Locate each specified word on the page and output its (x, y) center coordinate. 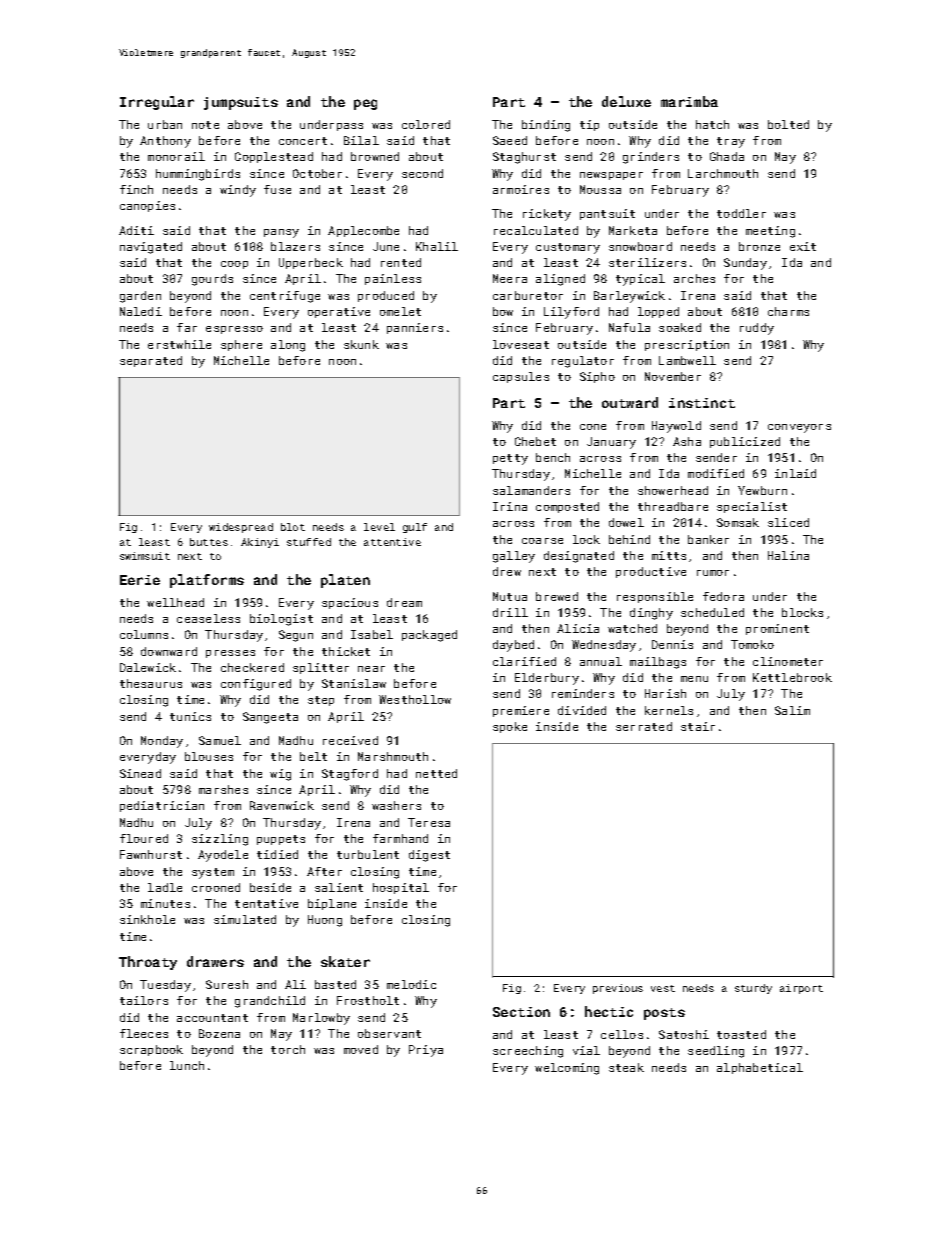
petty (510, 459)
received (350, 740)
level (379, 527)
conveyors (799, 428)
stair (698, 726)
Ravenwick (282, 805)
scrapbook (151, 1050)
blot (293, 527)
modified (716, 473)
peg (365, 104)
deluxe (626, 101)
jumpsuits (241, 103)
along (288, 346)
